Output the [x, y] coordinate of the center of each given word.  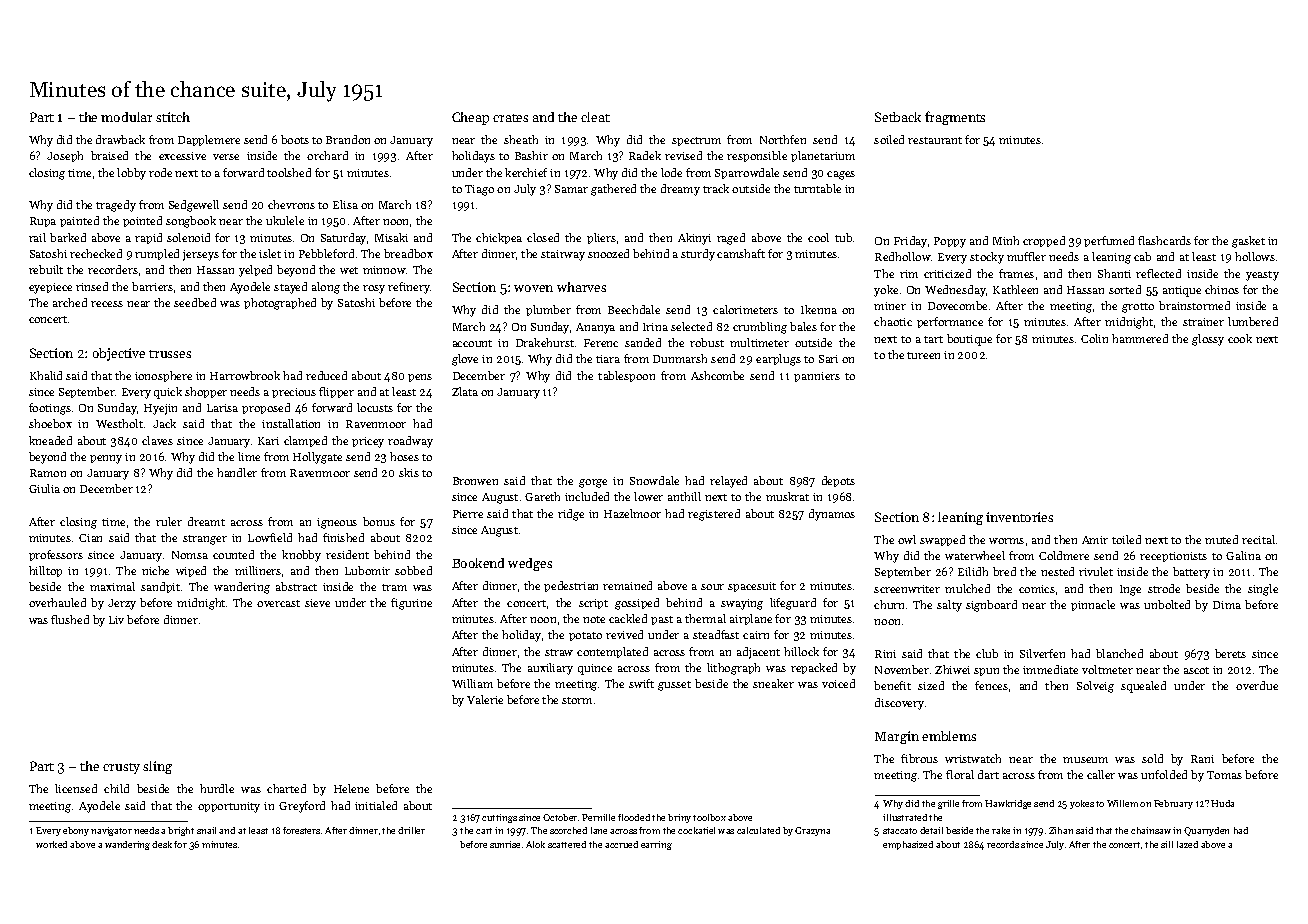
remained [627, 585]
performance [950, 322]
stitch [173, 117]
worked [51, 844]
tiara [608, 359]
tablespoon [626, 376]
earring [656, 845]
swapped [942, 540]
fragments [955, 118]
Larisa [222, 408]
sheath [521, 139]
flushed [70, 619]
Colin [1094, 338]
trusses [170, 354]
